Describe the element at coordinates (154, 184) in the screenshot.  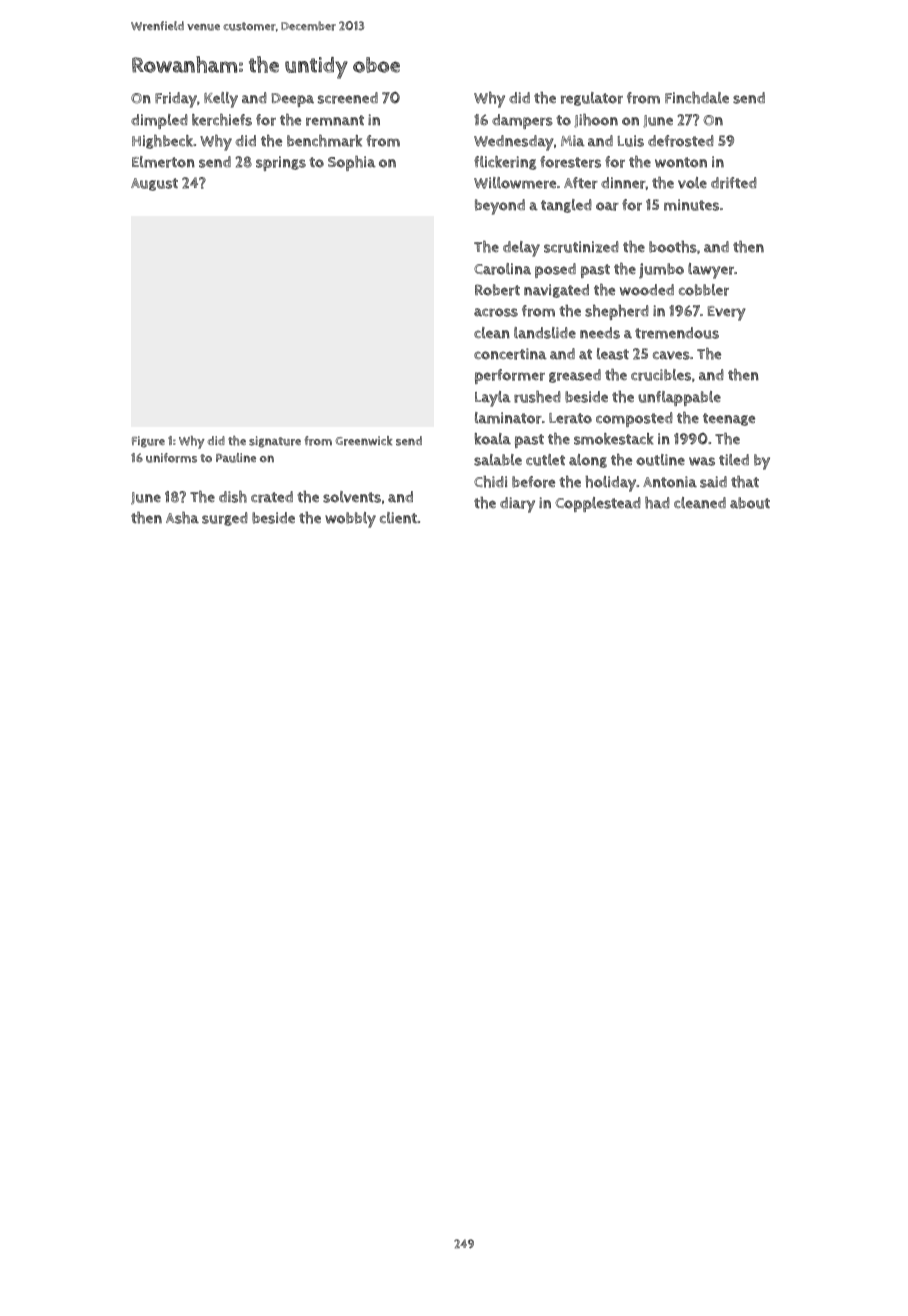
I see `August` at that location.
